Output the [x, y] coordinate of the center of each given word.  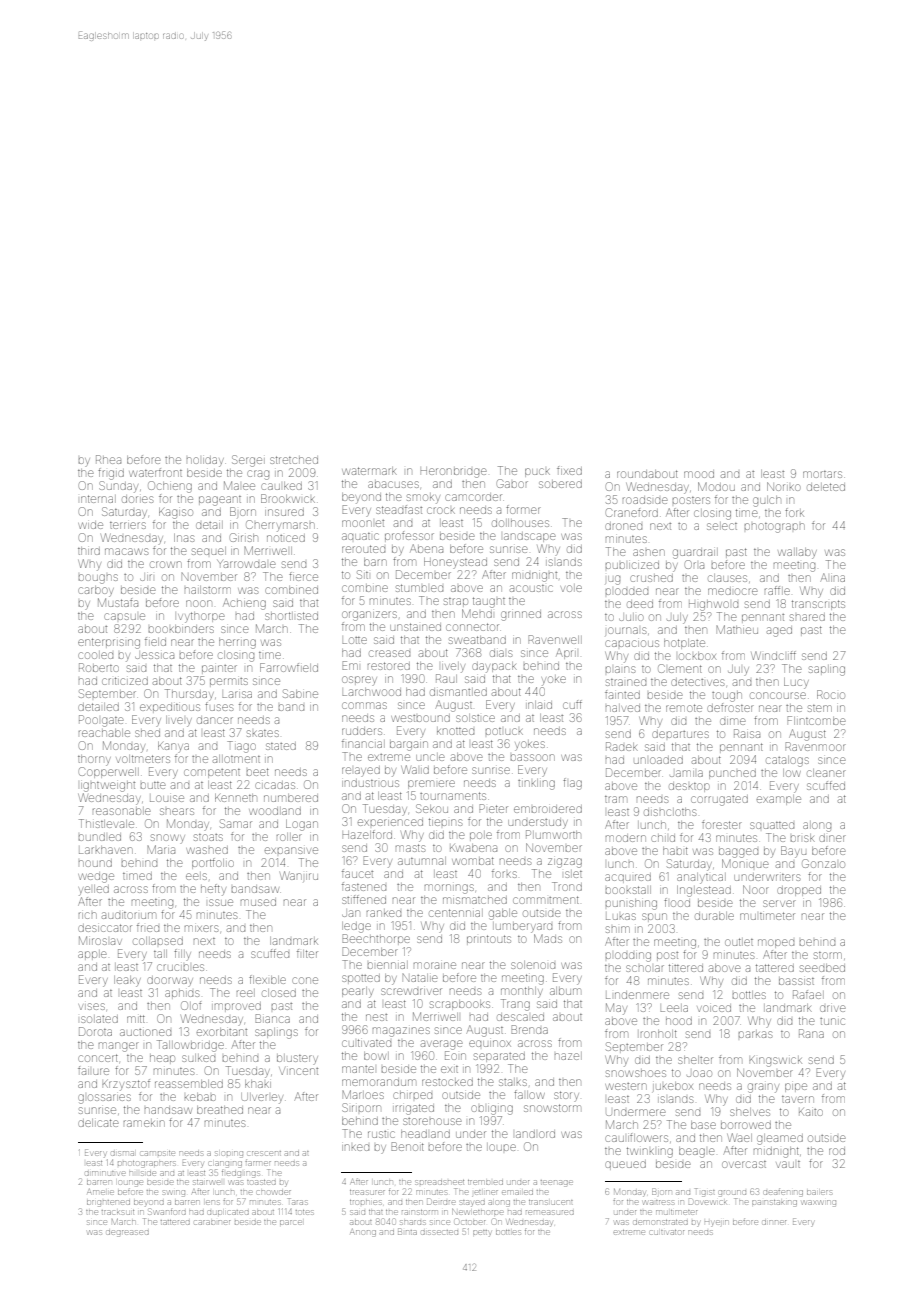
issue [221, 902]
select [722, 526]
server [779, 903]
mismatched [475, 900]
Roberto [99, 667]
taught [489, 602]
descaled [520, 1017]
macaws [126, 551]
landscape [530, 537]
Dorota [95, 1031]
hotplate [684, 644]
